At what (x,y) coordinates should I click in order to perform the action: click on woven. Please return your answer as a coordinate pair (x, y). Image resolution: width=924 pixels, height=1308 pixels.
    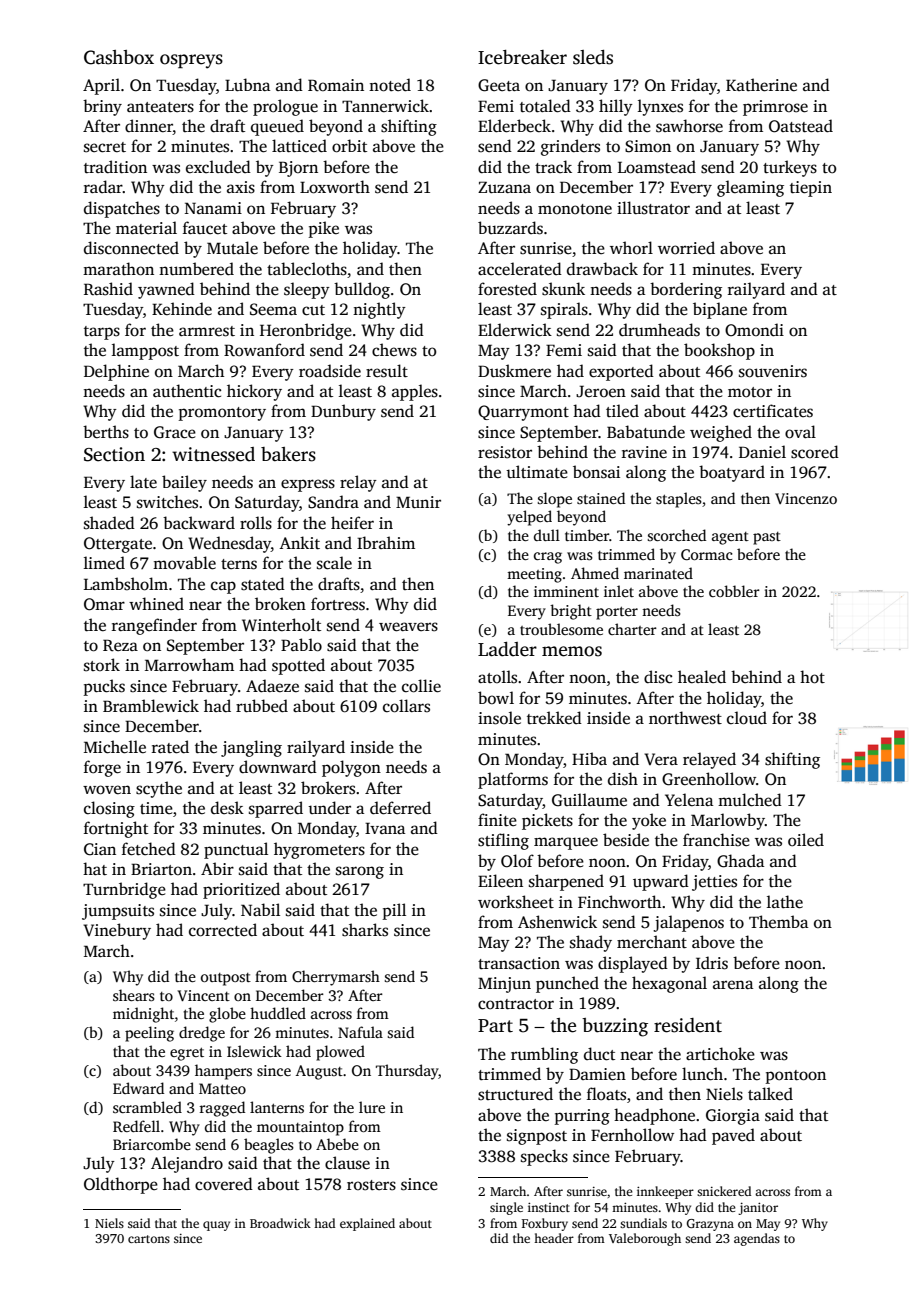
    Looking at the image, I should click on (107, 790).
